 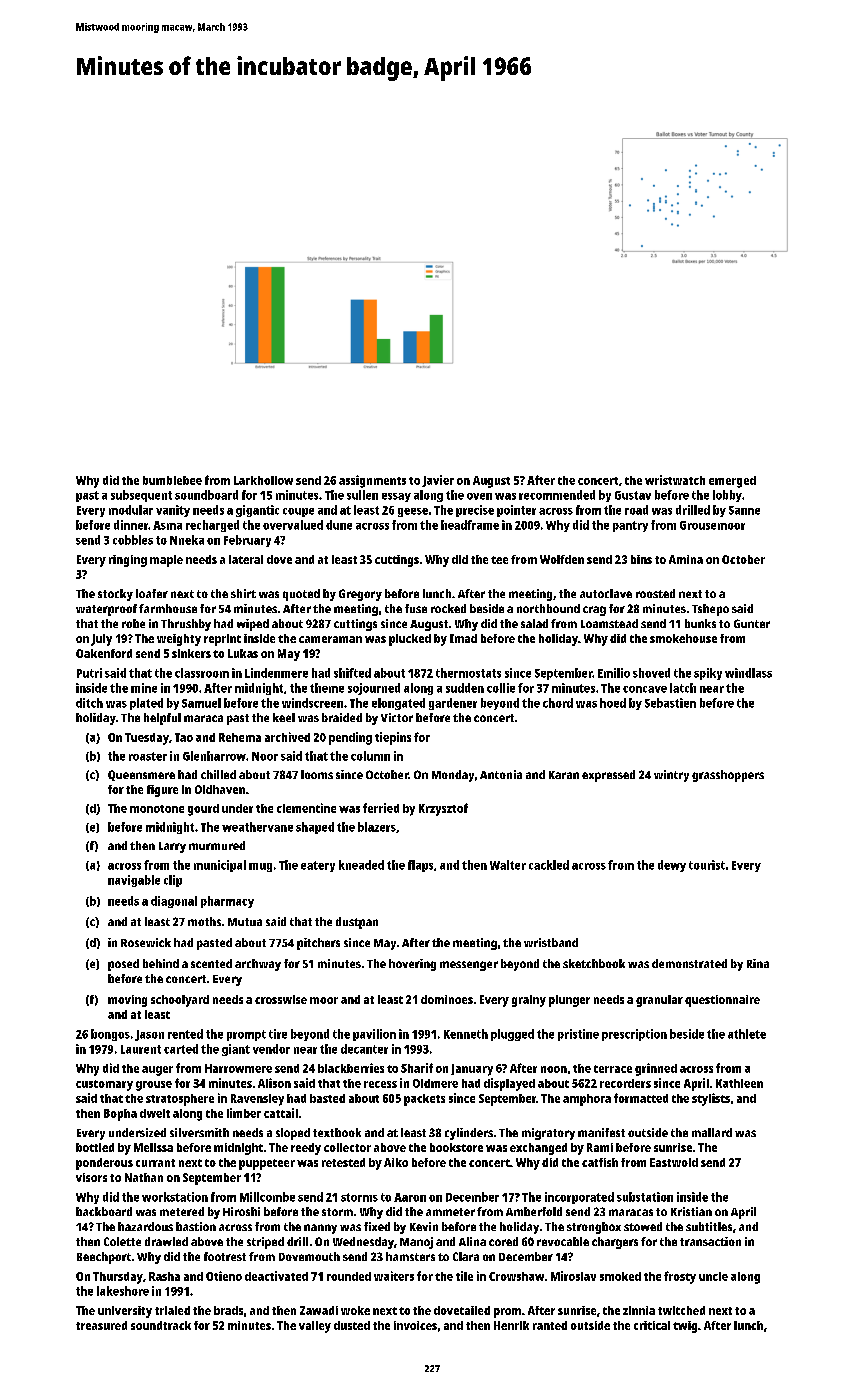 What do you see at coordinates (594, 963) in the document?
I see `sketchbook` at bounding box center [594, 963].
